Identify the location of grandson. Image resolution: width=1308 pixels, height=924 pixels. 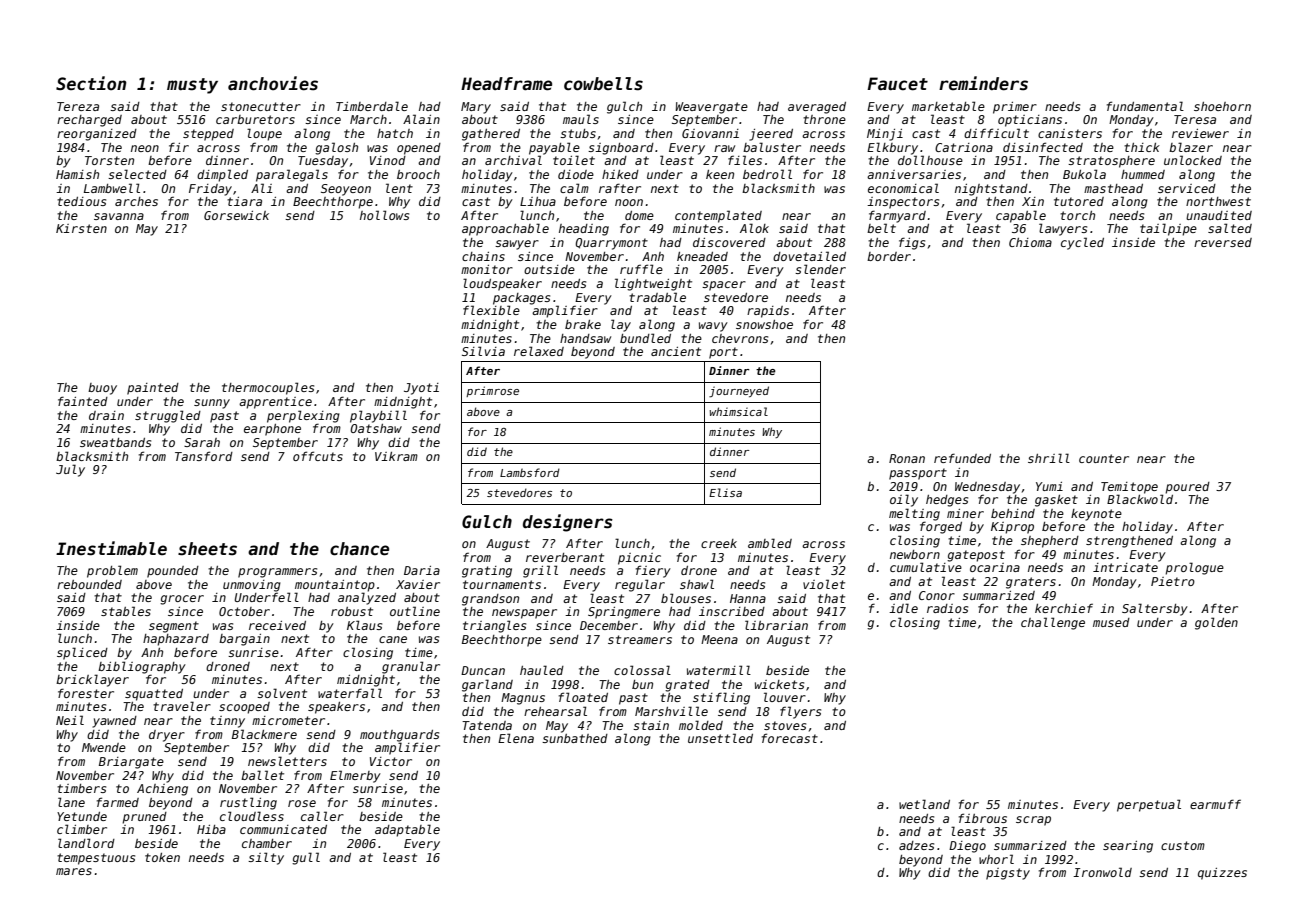
(490, 600).
